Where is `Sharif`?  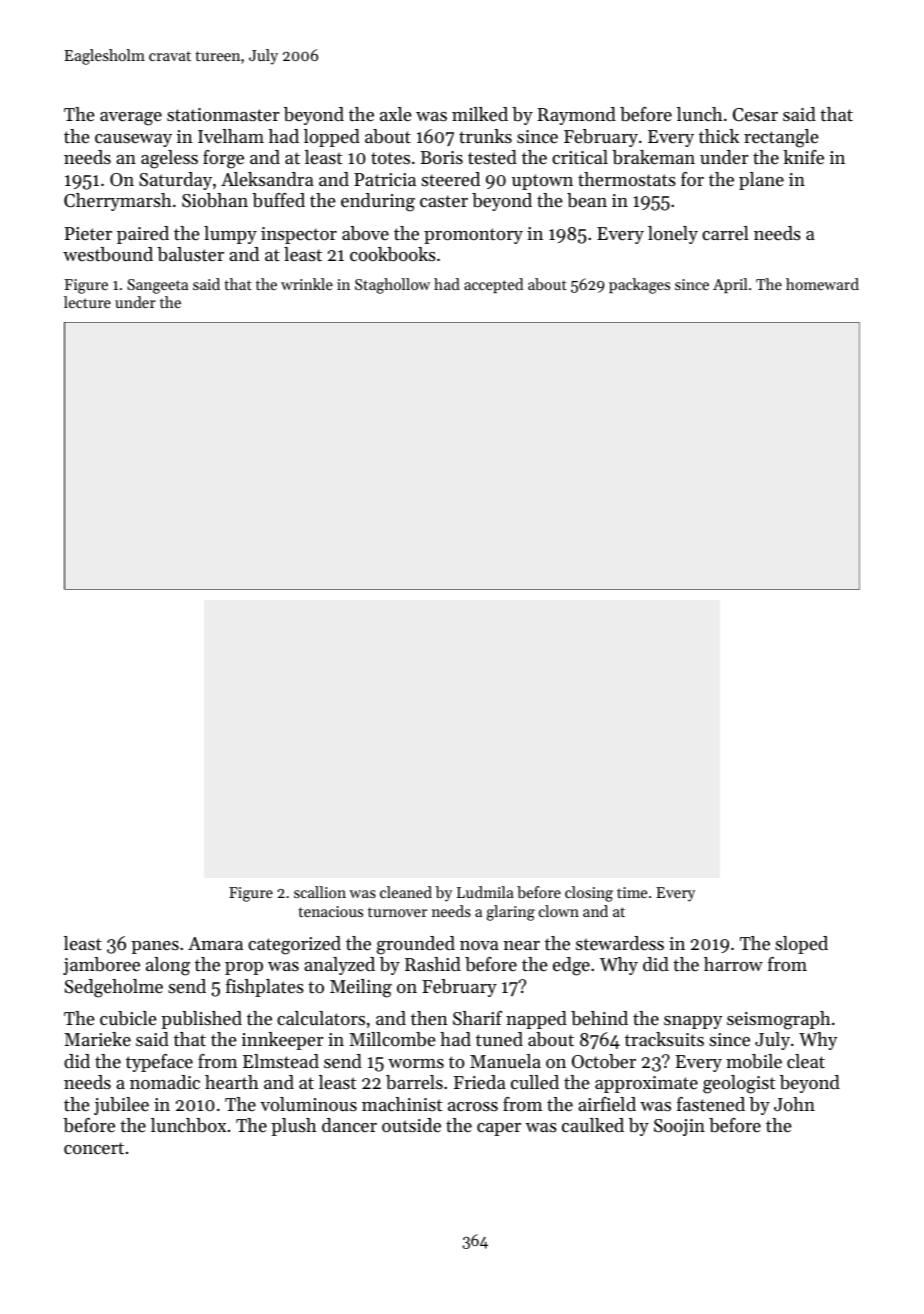
Sharif is located at coordinates (477, 1018).
